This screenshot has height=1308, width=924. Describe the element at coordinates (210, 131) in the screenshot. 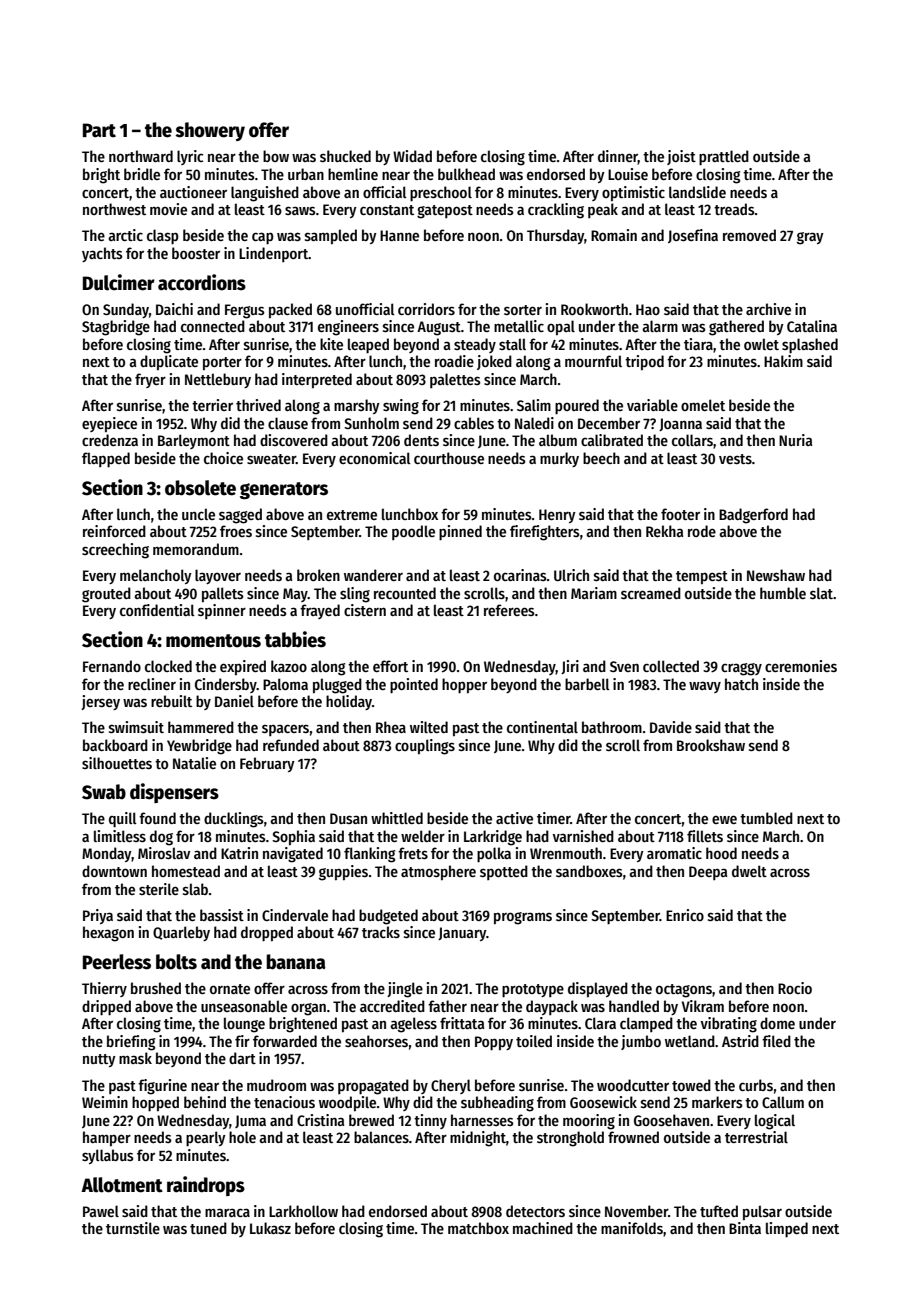

I see `showery` at that location.
